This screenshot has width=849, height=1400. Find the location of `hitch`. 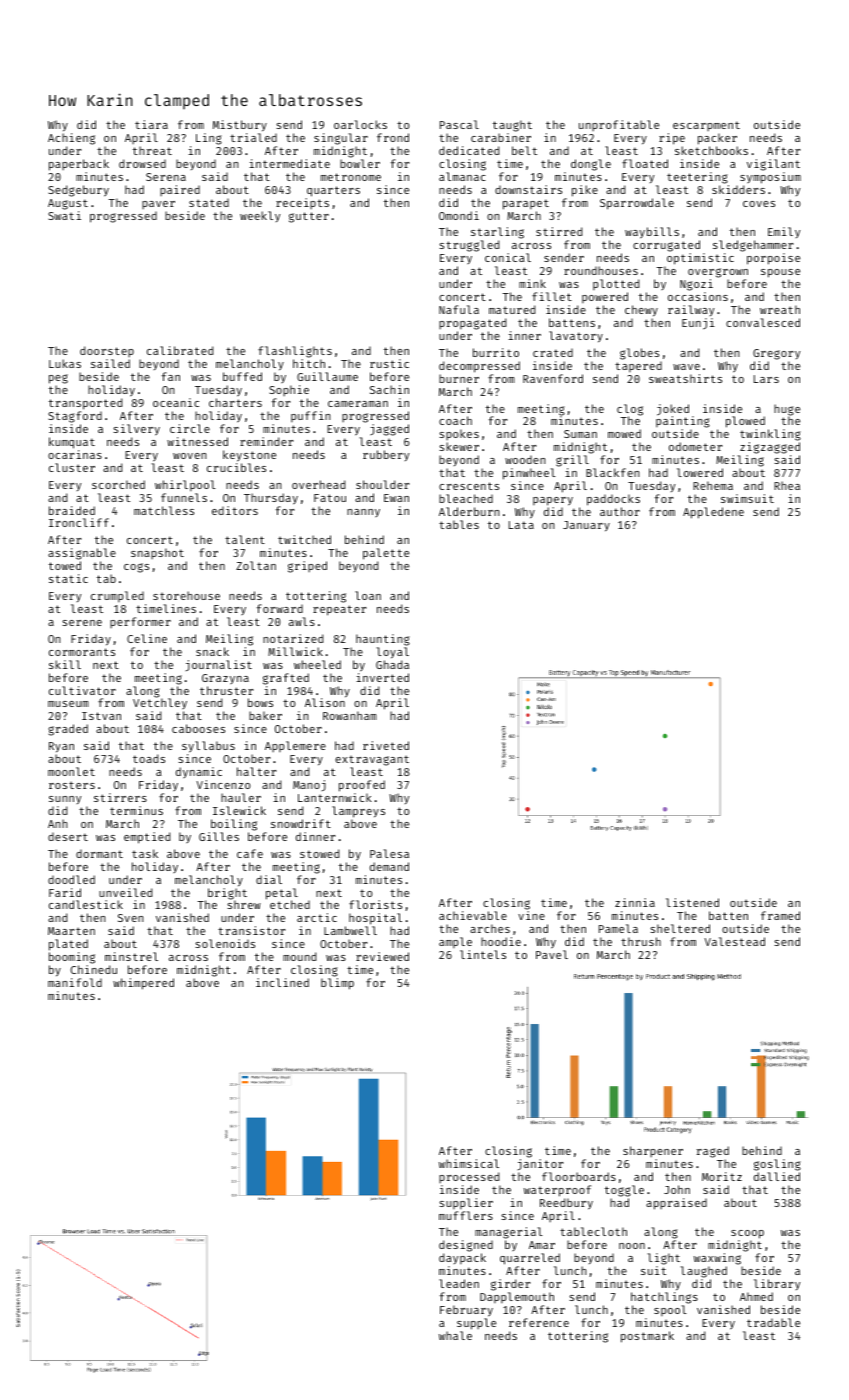

hitch is located at coordinates (309, 363).
